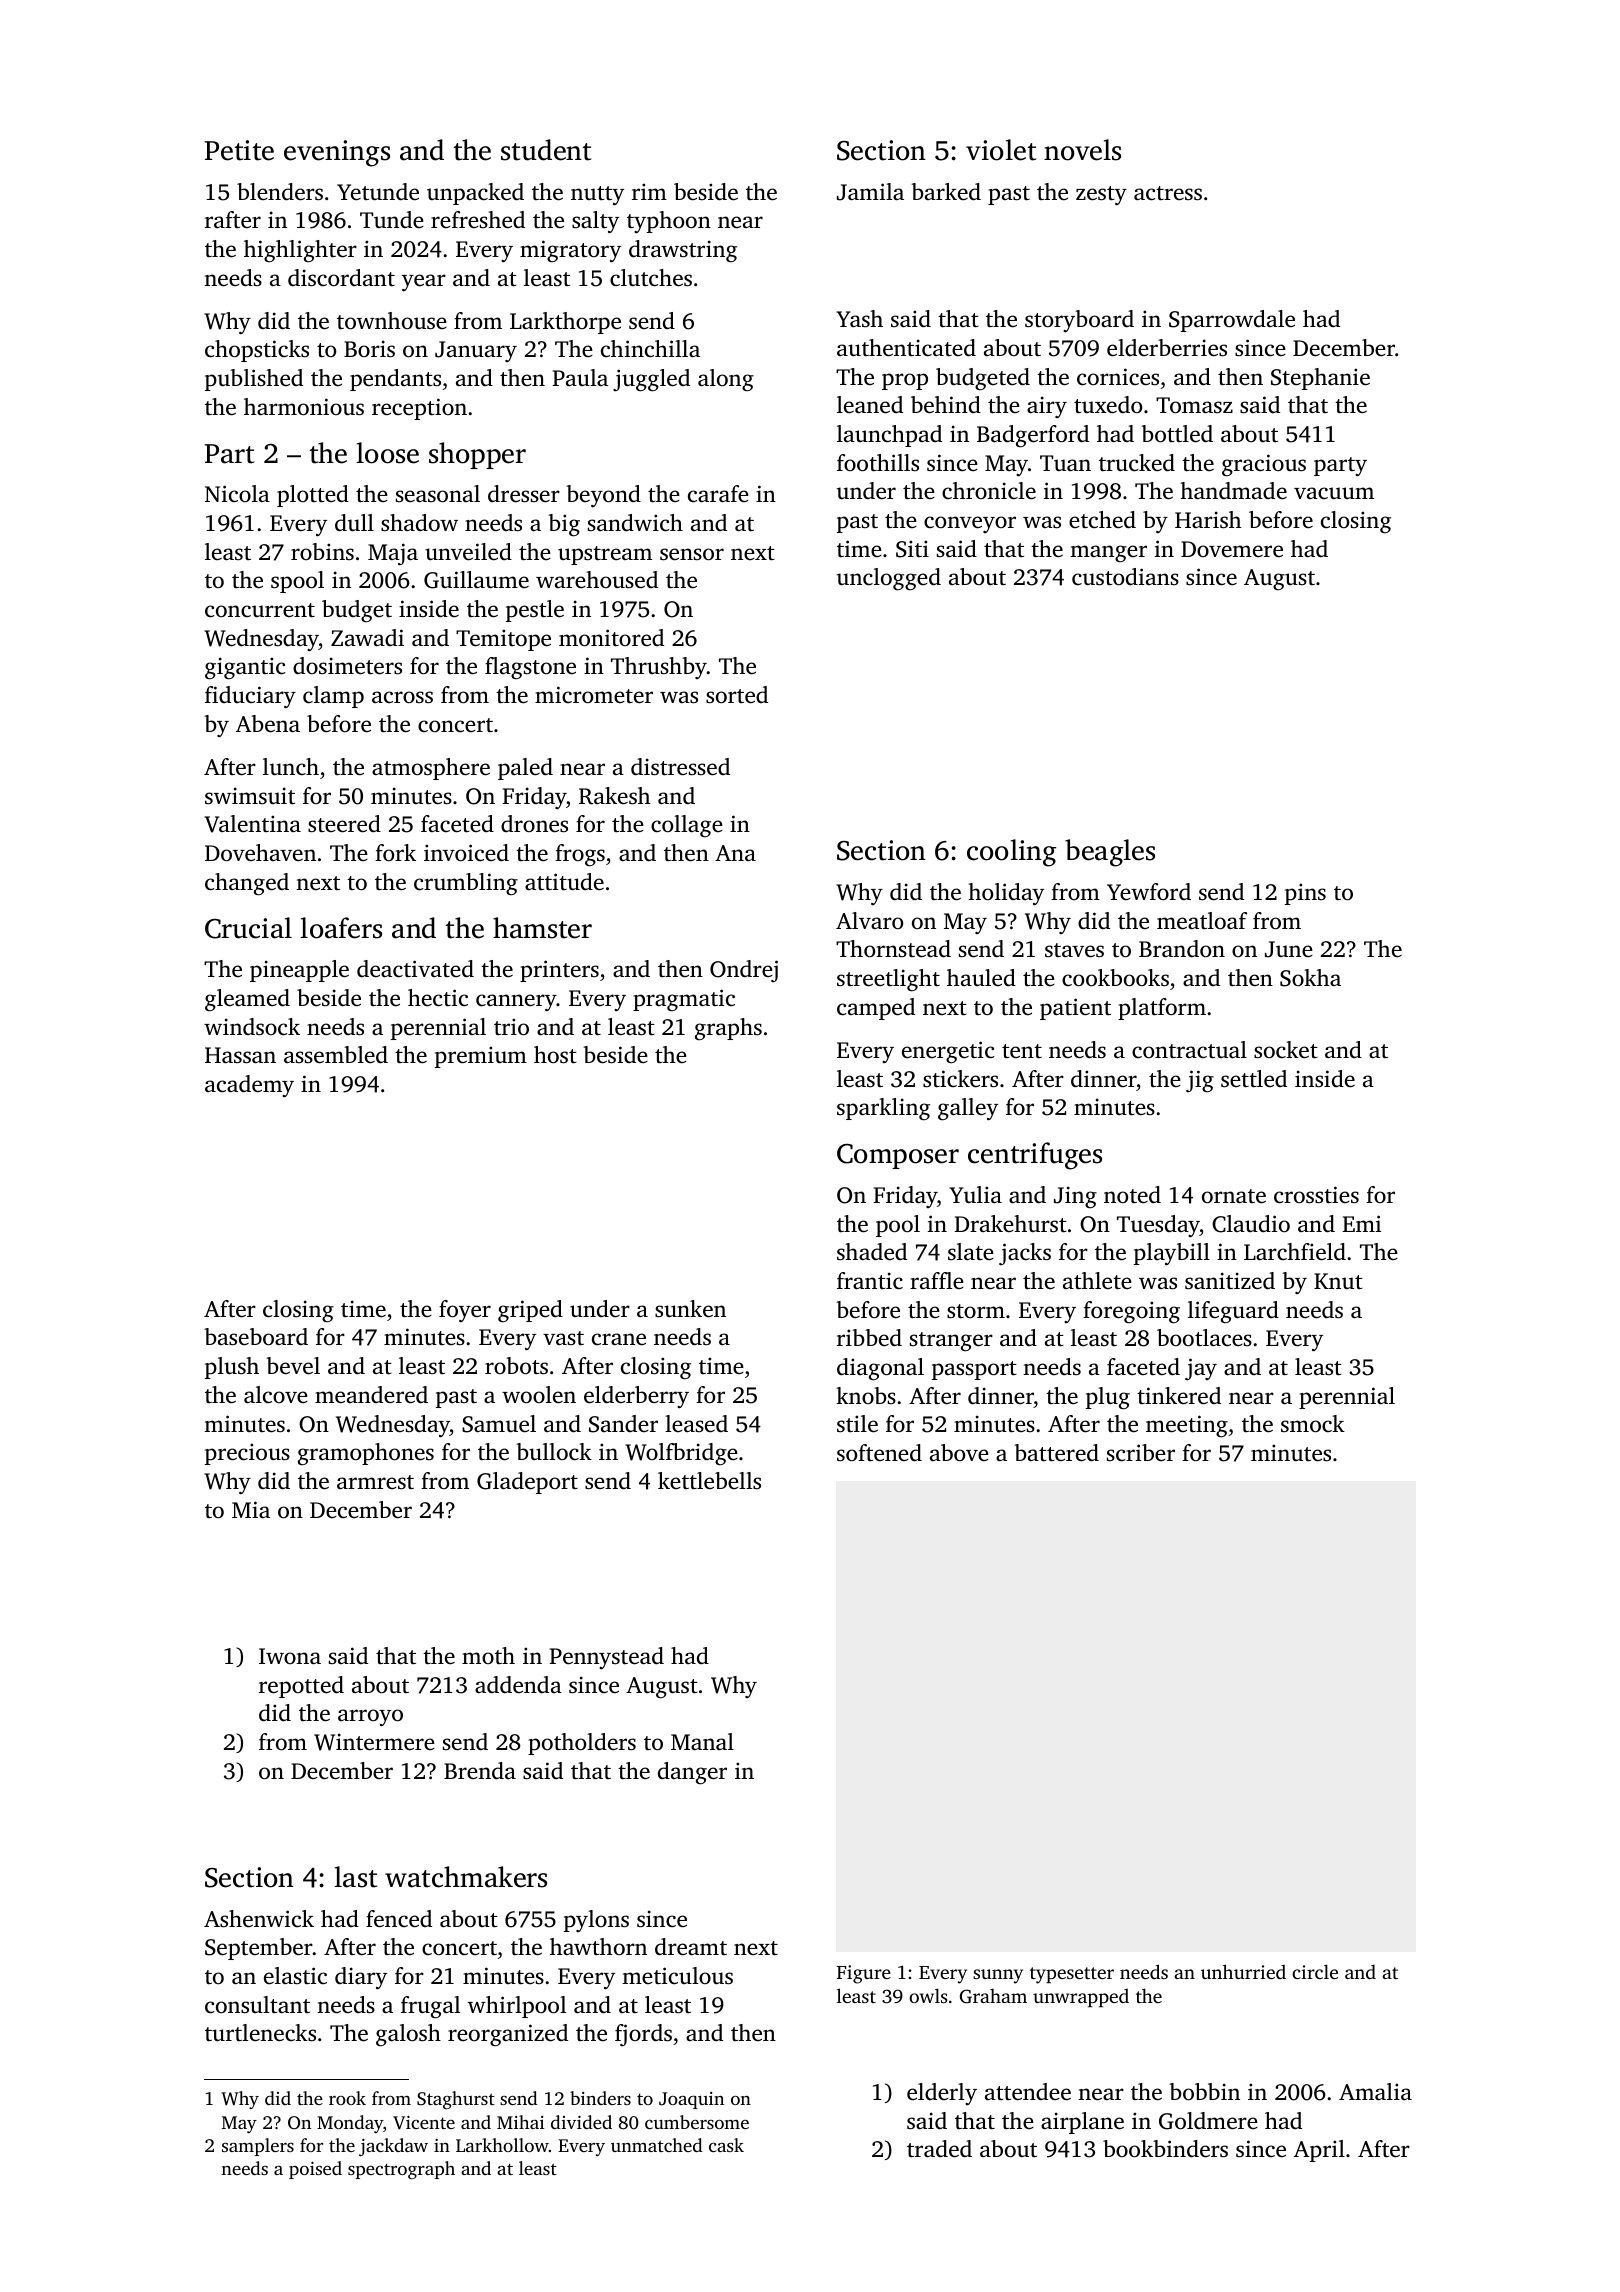  I want to click on unclogged, so click(889, 579).
